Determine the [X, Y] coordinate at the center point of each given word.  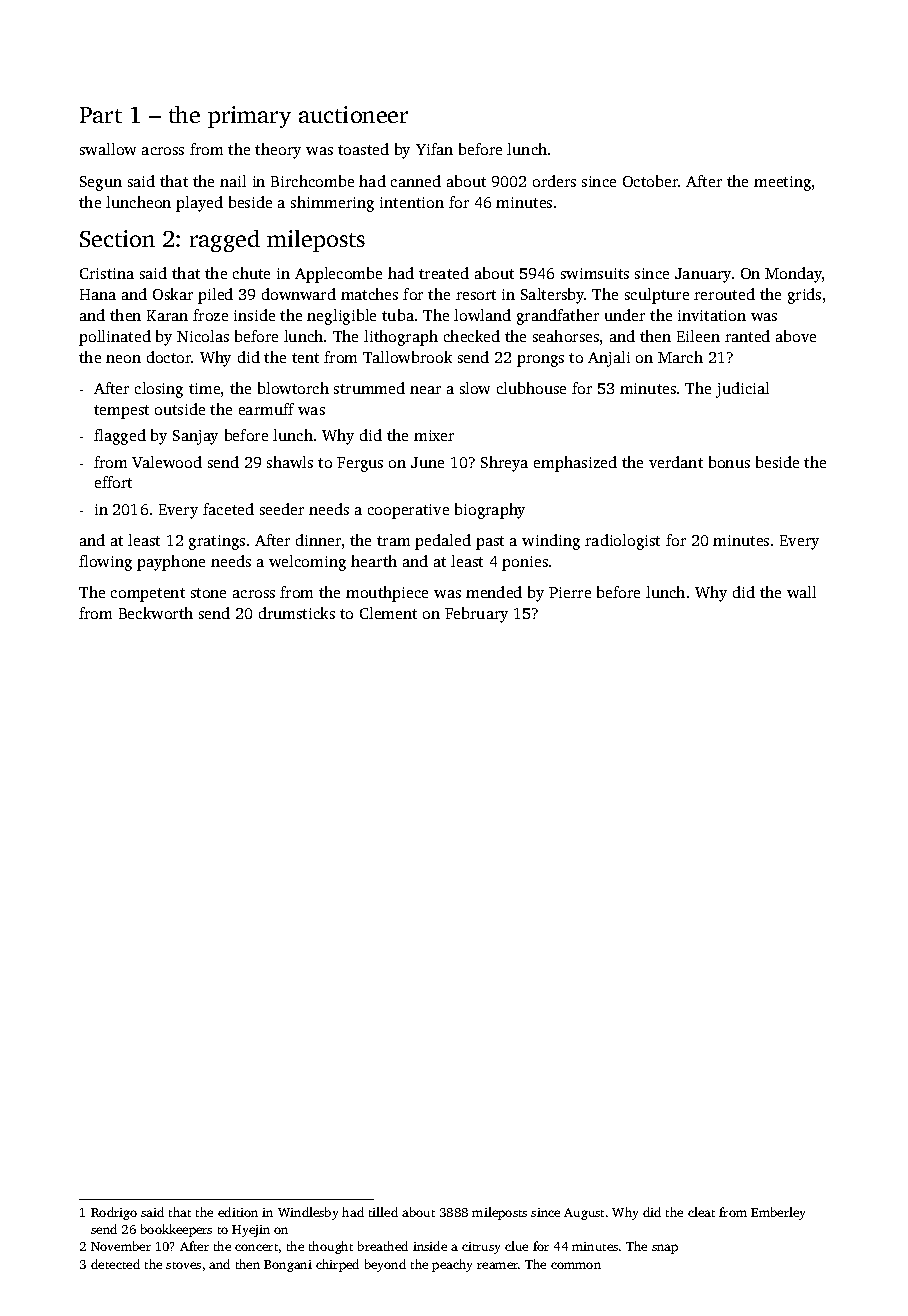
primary [249, 117]
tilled [383, 1212]
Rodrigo [114, 1213]
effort [113, 482]
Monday [794, 275]
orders [554, 181]
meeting [782, 183]
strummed [369, 388]
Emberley [778, 1213]
